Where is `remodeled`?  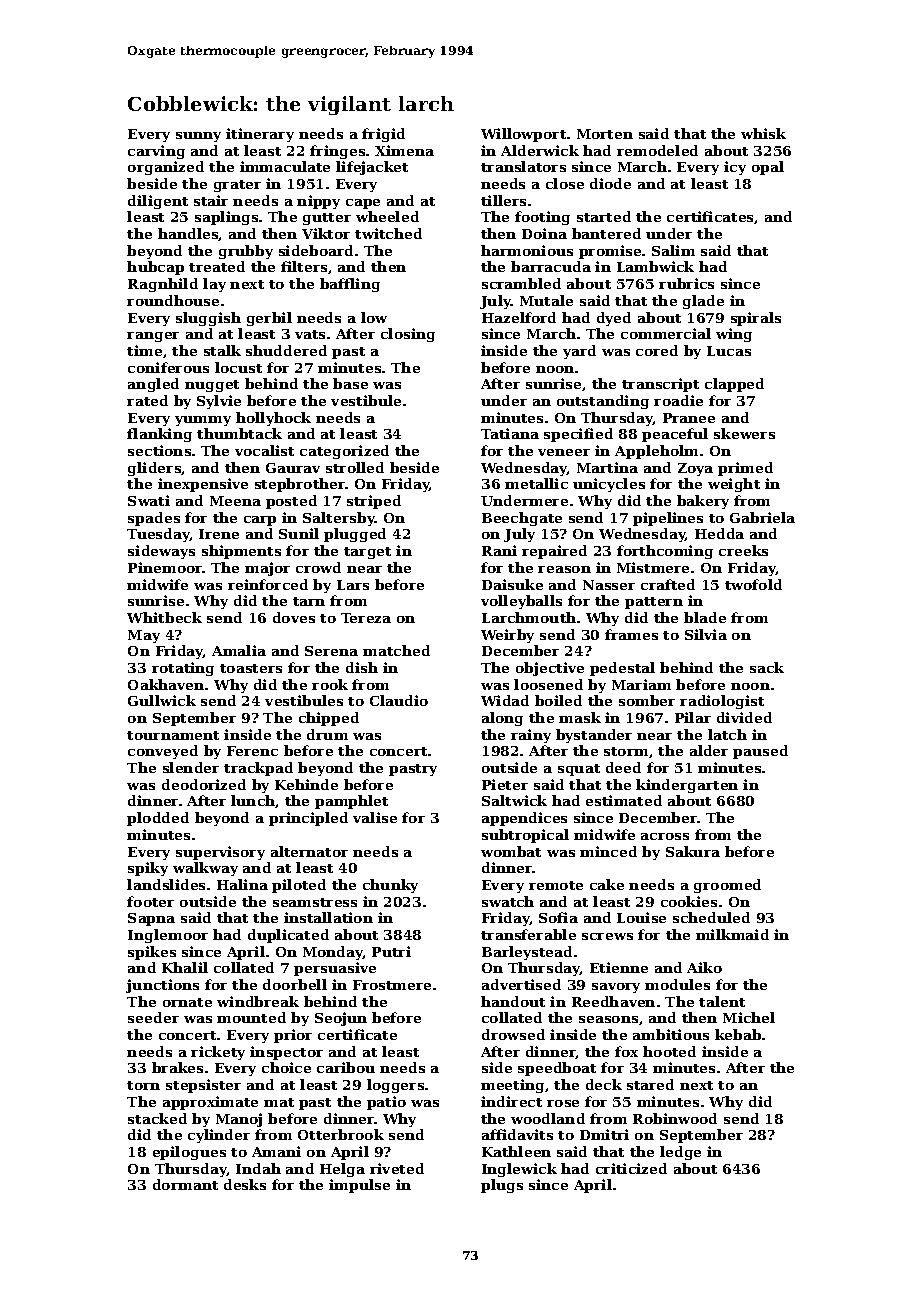 remodeled is located at coordinates (657, 150).
